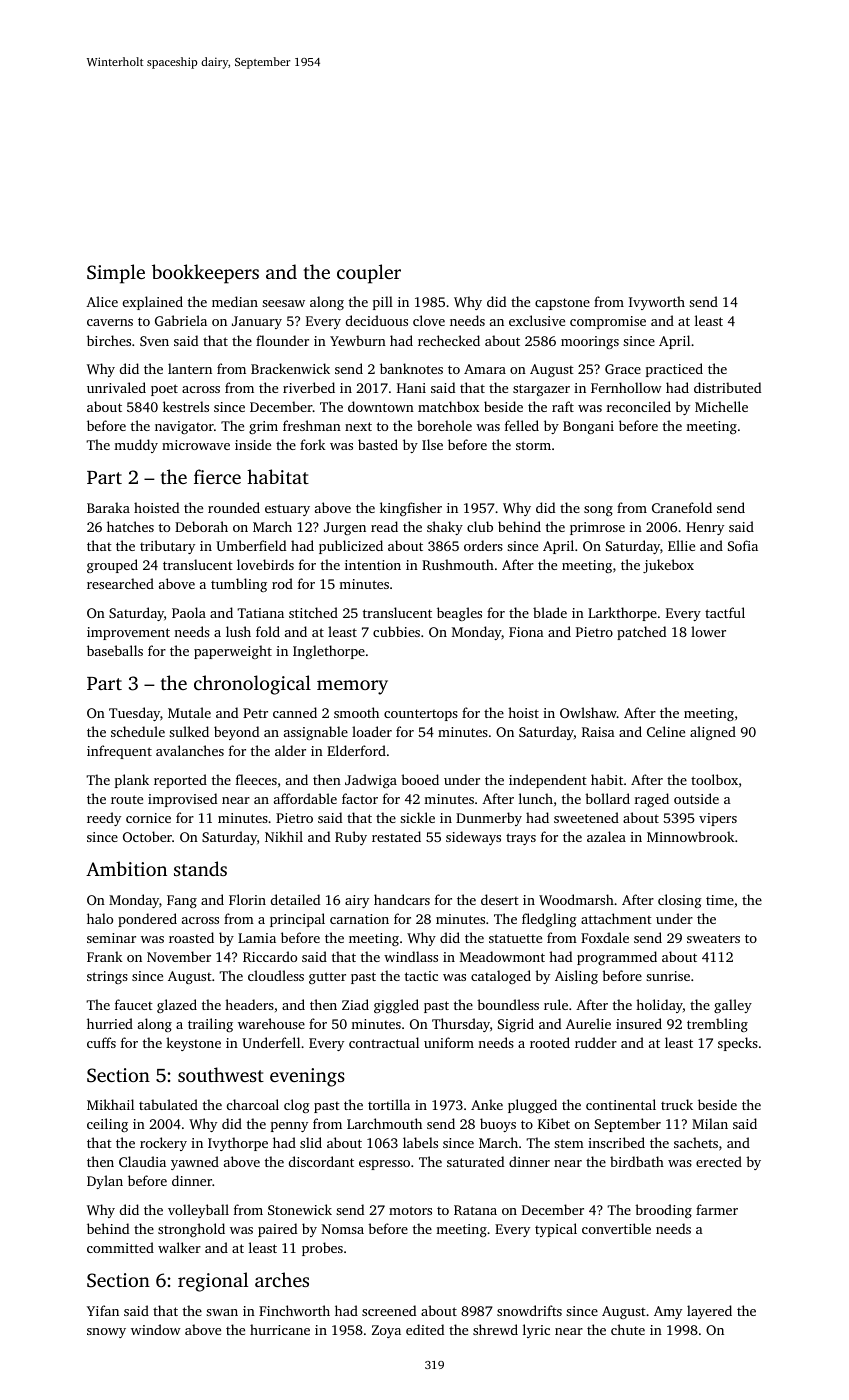 The width and height of the screenshot is (849, 1400). I want to click on Stonewick, so click(300, 1209).
